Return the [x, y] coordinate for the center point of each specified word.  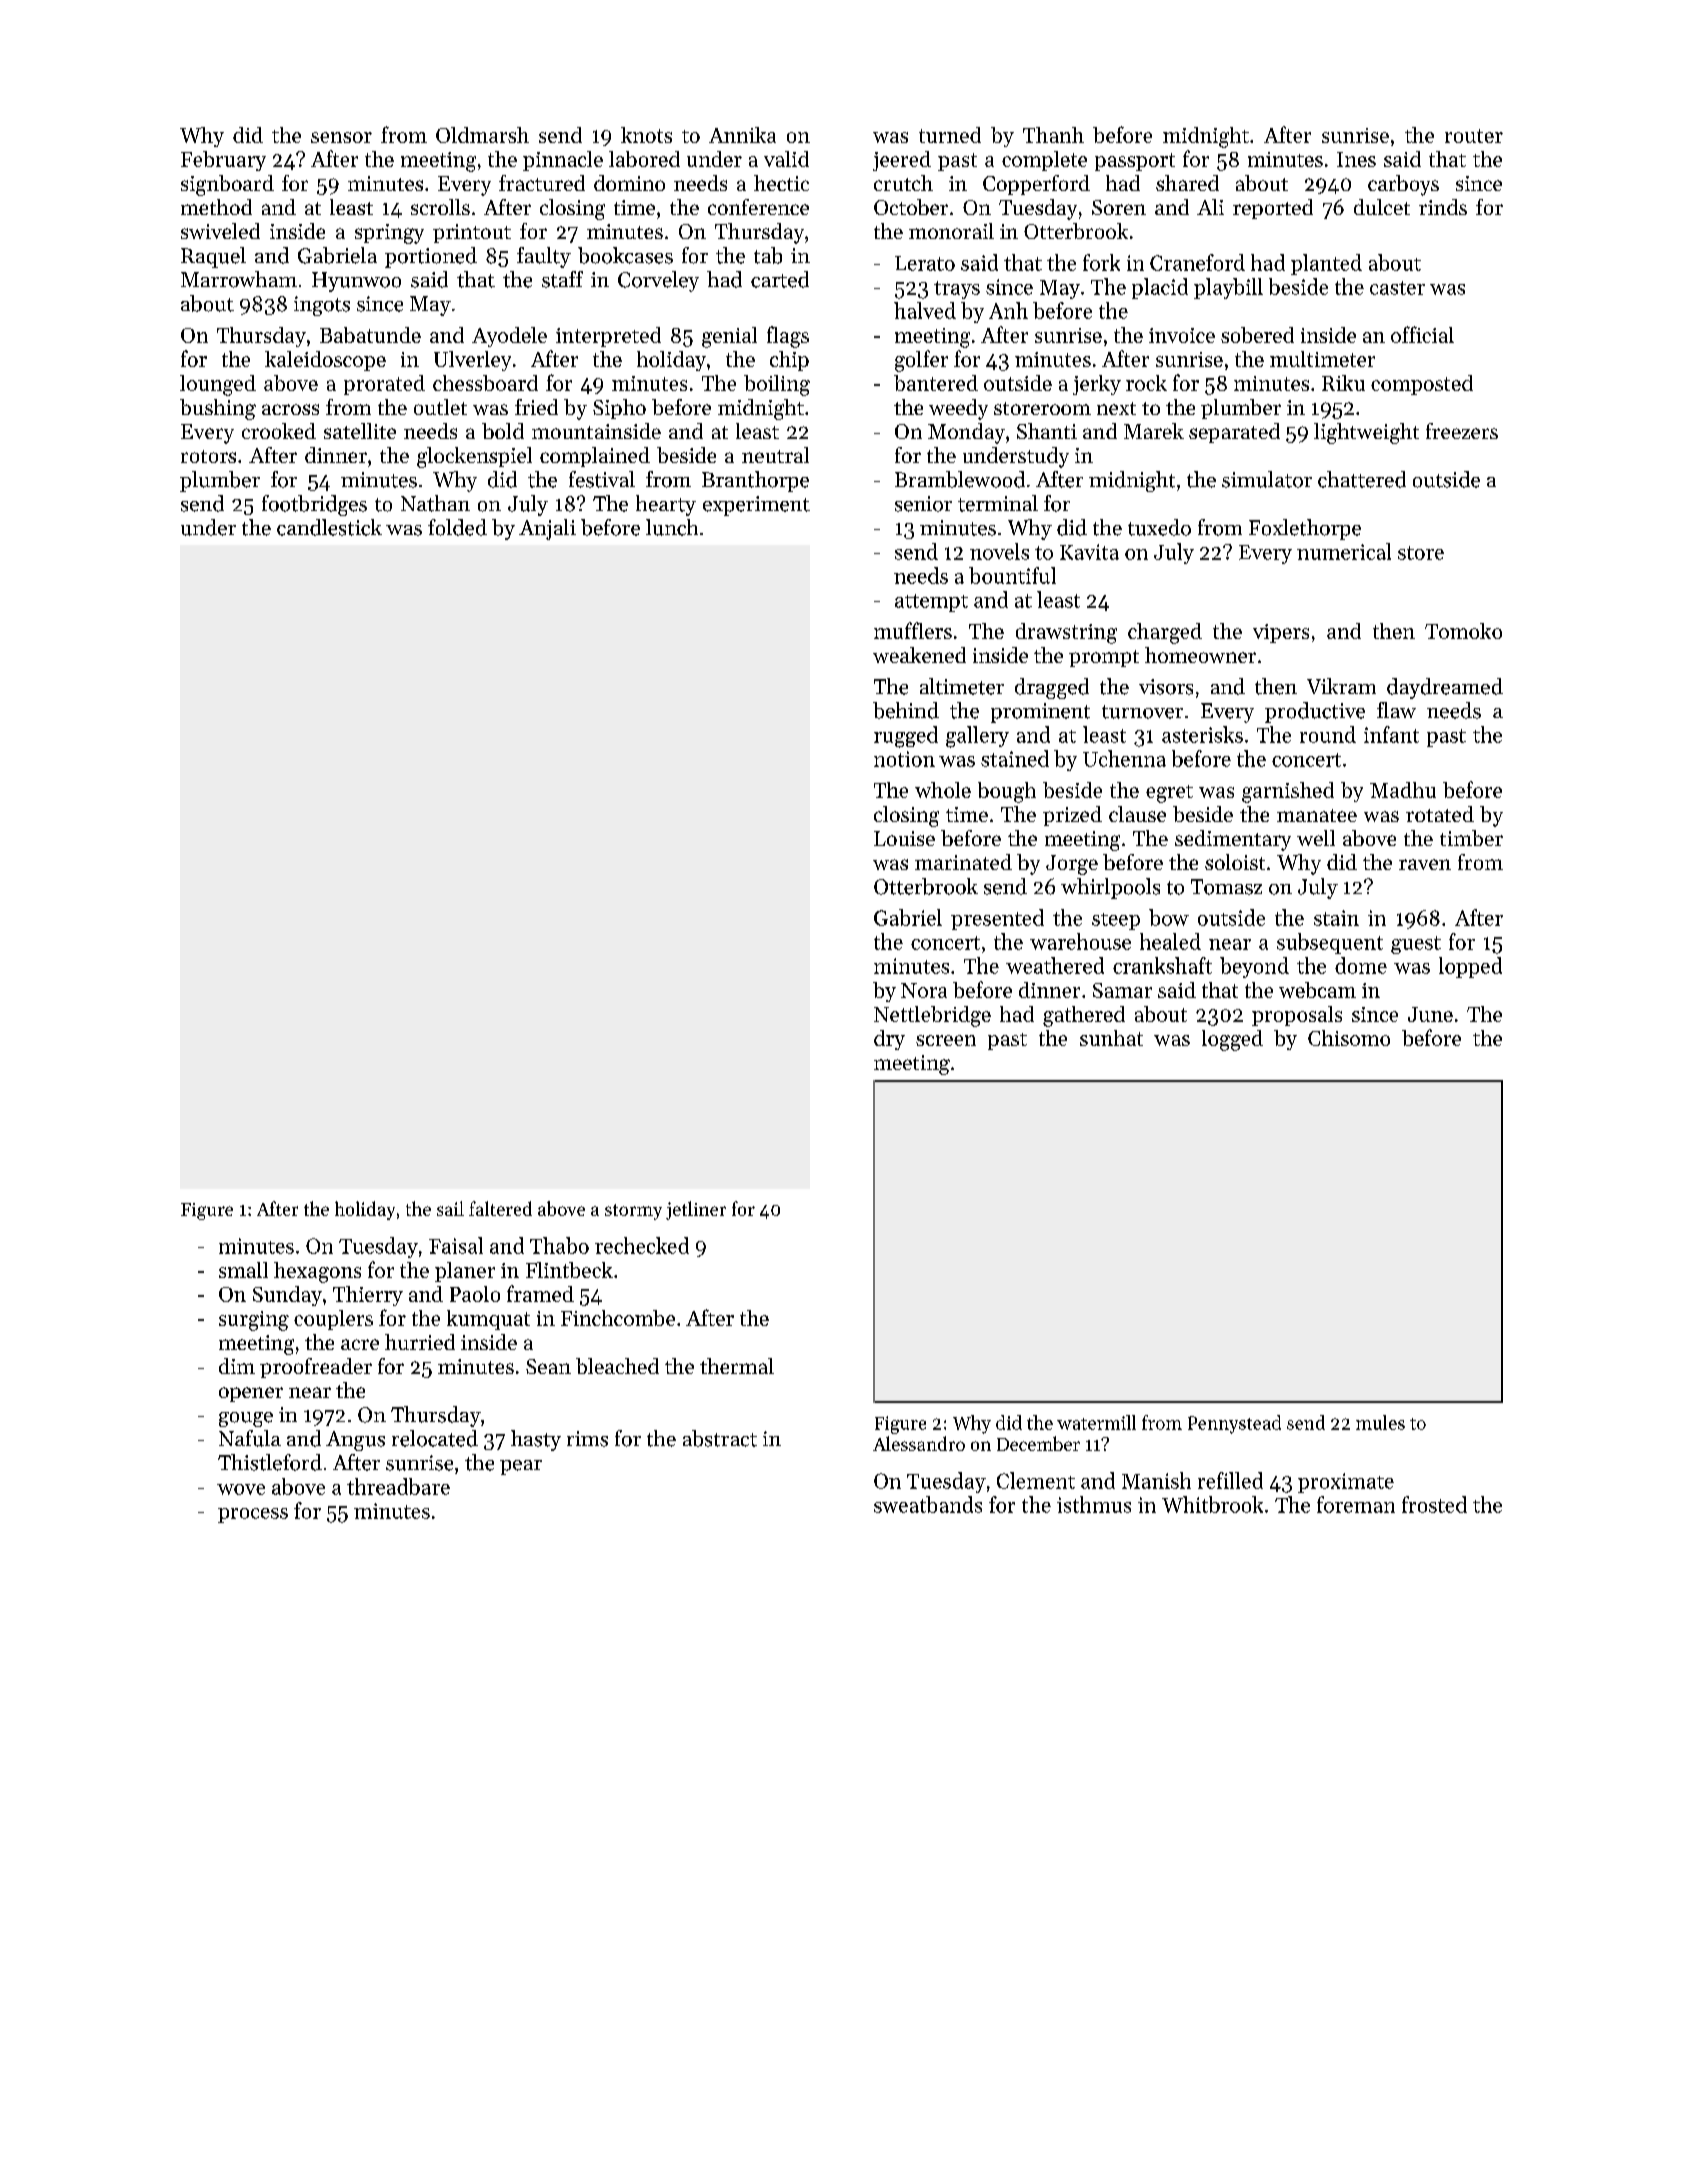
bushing [218, 409]
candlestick [329, 527]
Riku [1343, 383]
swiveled [220, 231]
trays [957, 290]
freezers [1462, 431]
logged [1232, 1040]
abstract [720, 1438]
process [253, 1515]
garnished [1288, 792]
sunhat [1111, 1038]
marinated [963, 862]
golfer [921, 361]
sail [450, 1208]
